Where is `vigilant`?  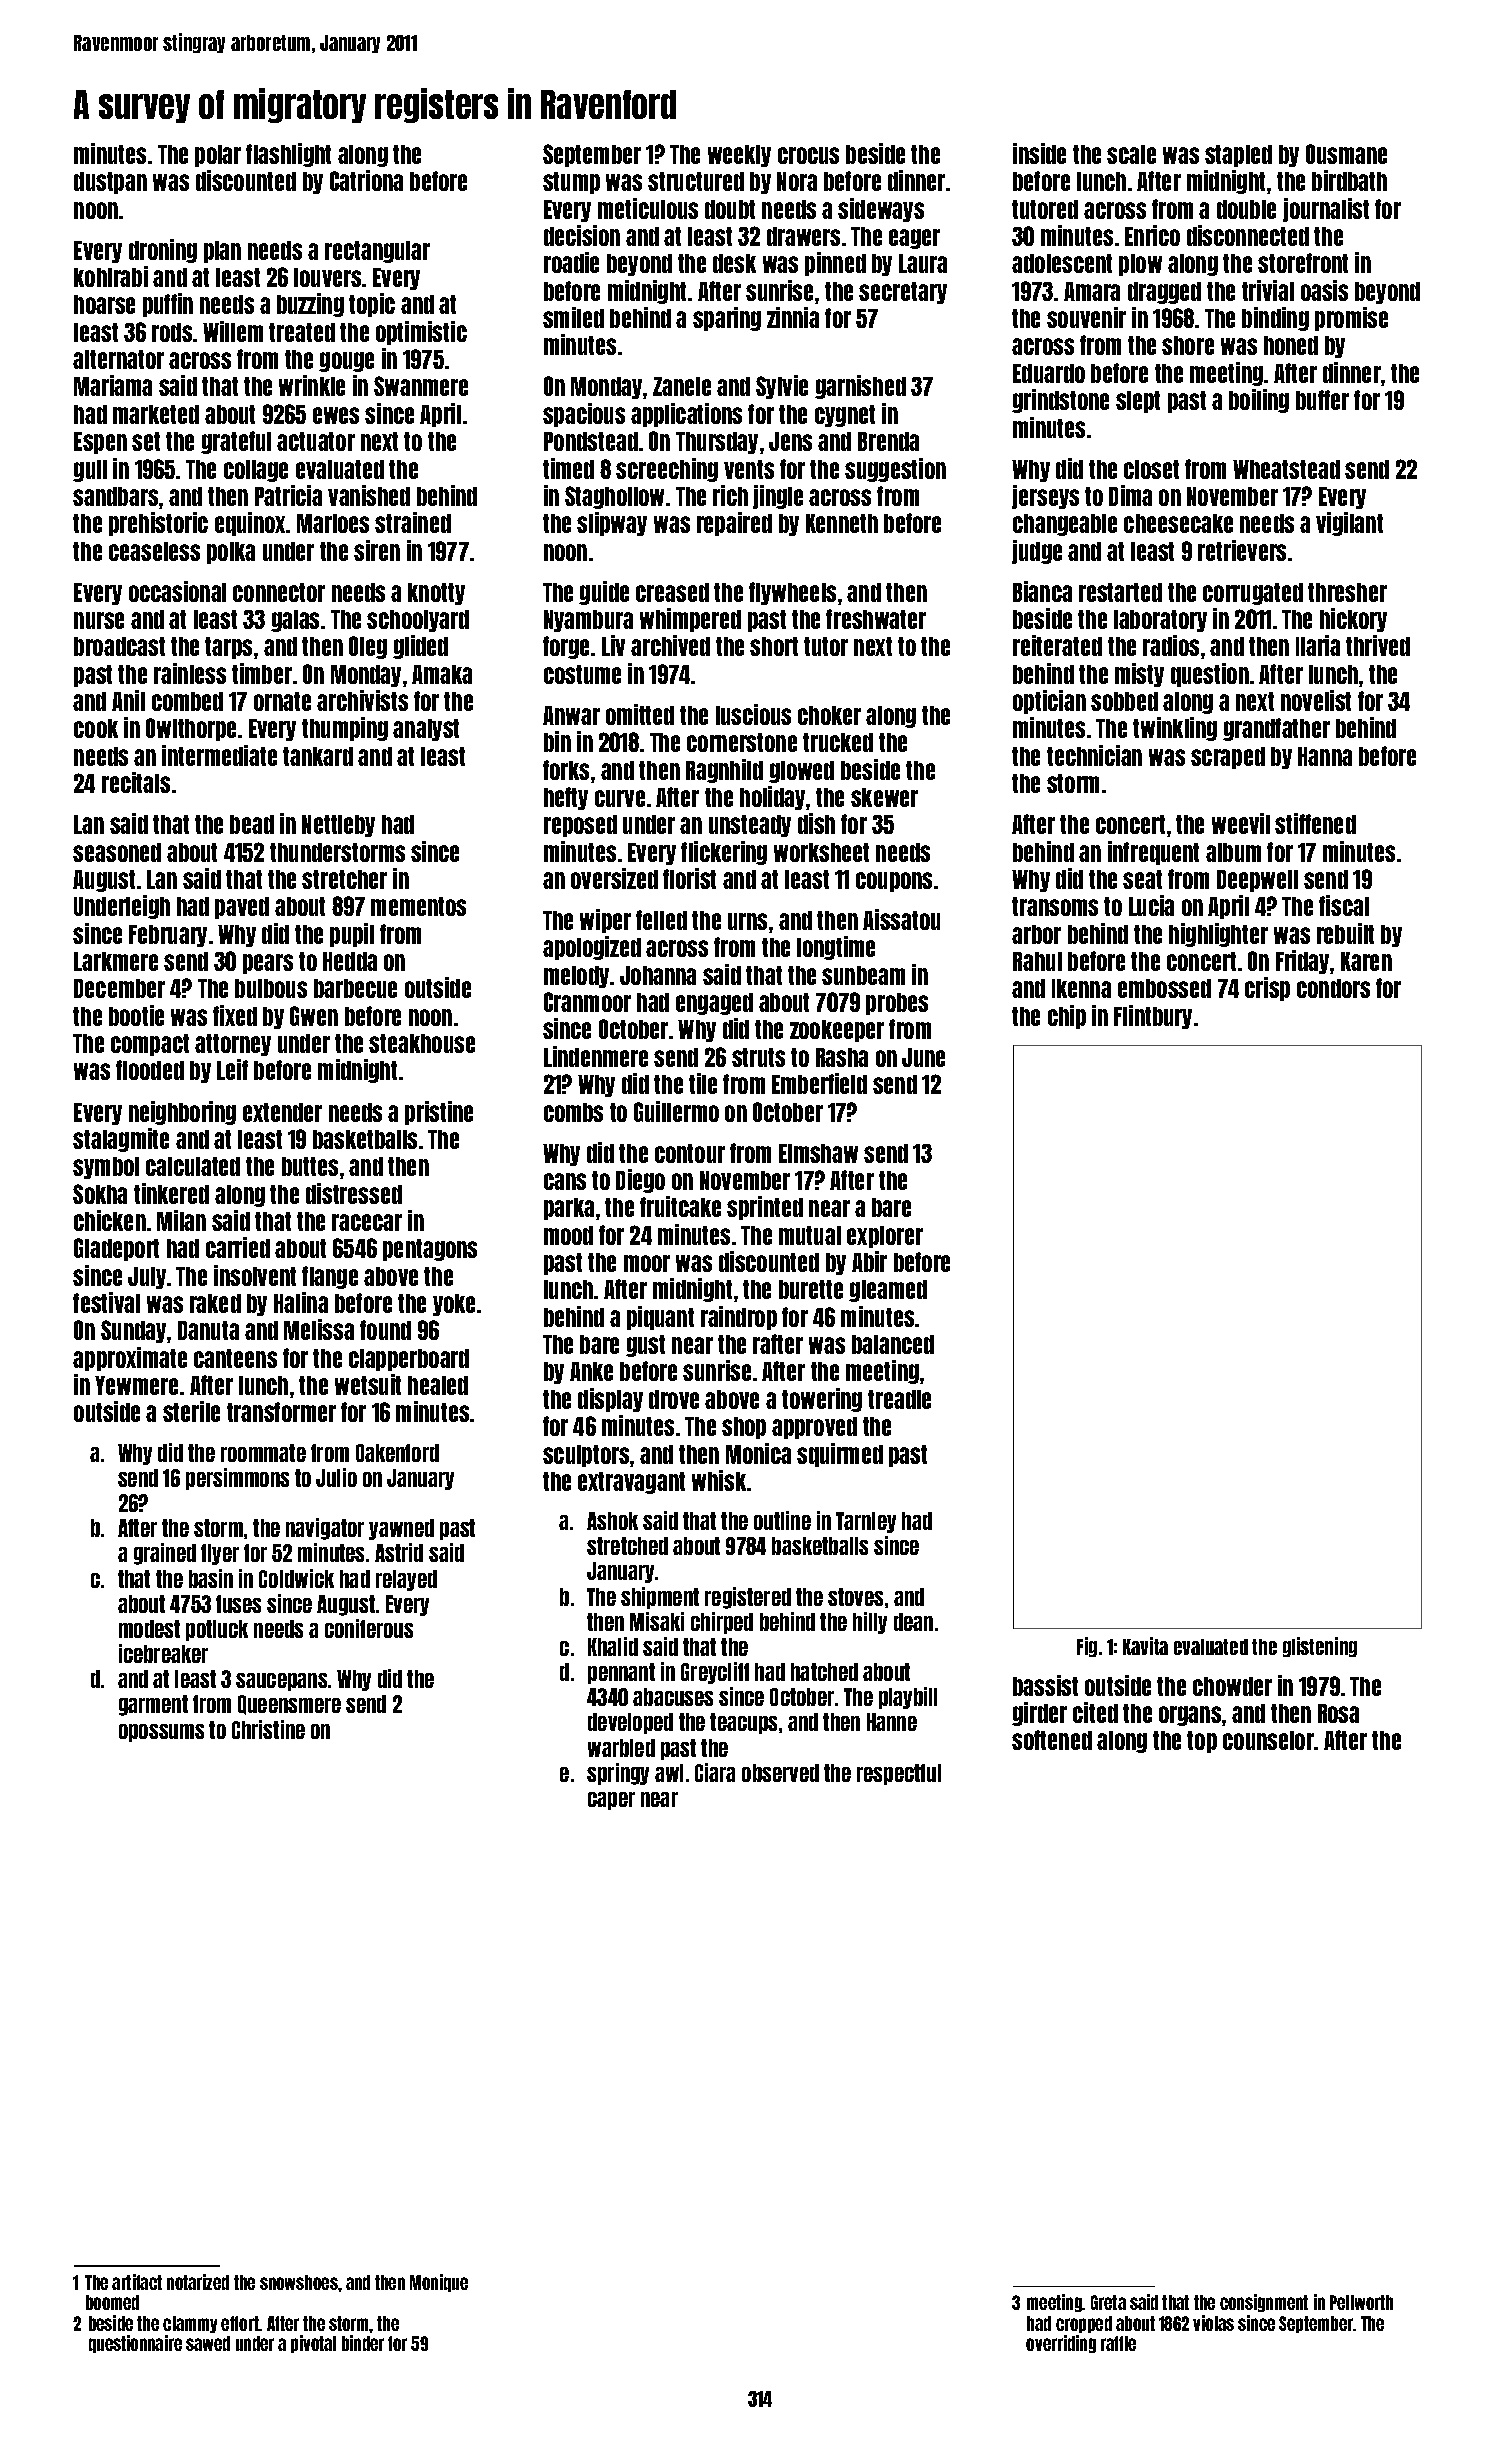 vigilant is located at coordinates (1349, 524).
